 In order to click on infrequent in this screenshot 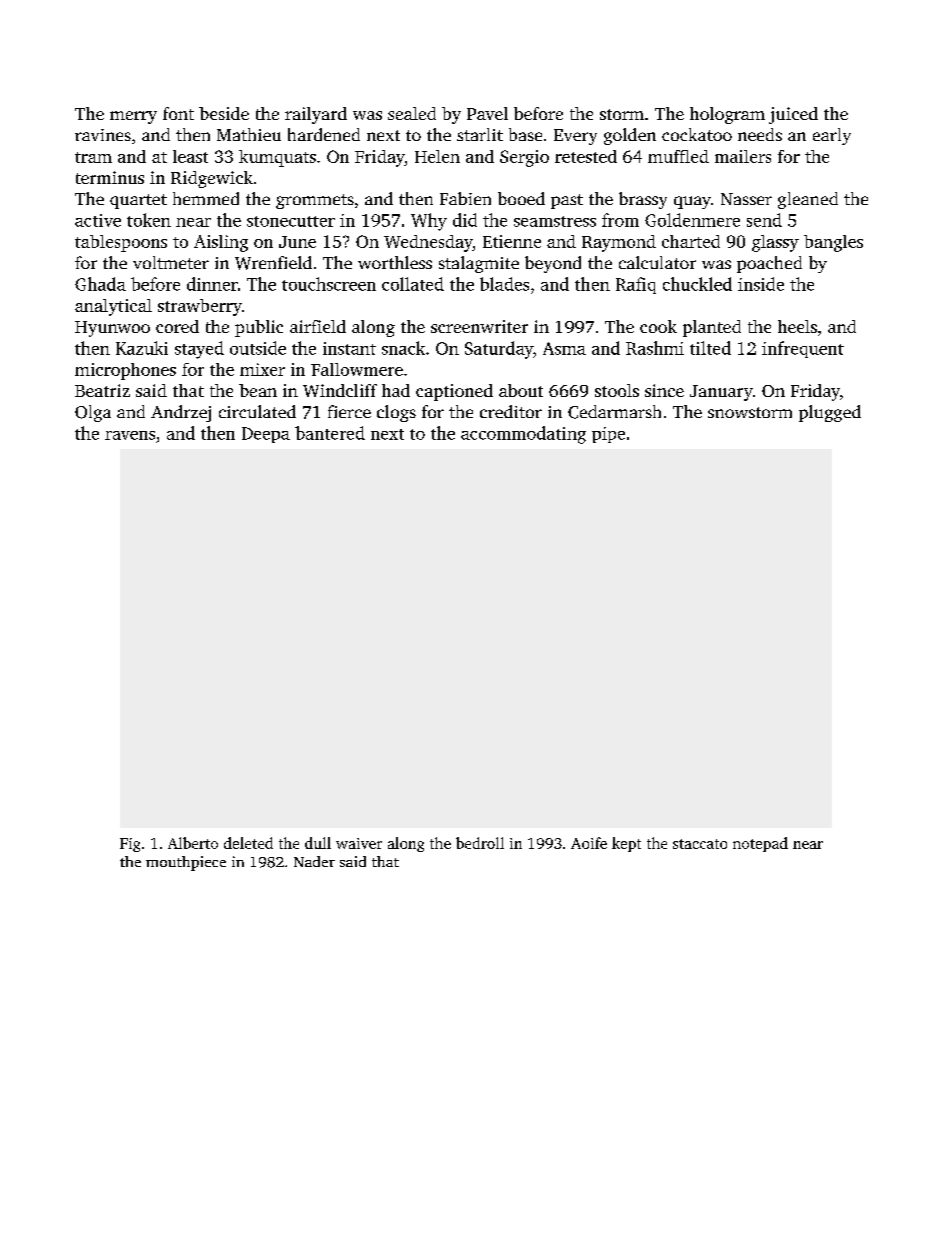, I will do `click(803, 349)`.
